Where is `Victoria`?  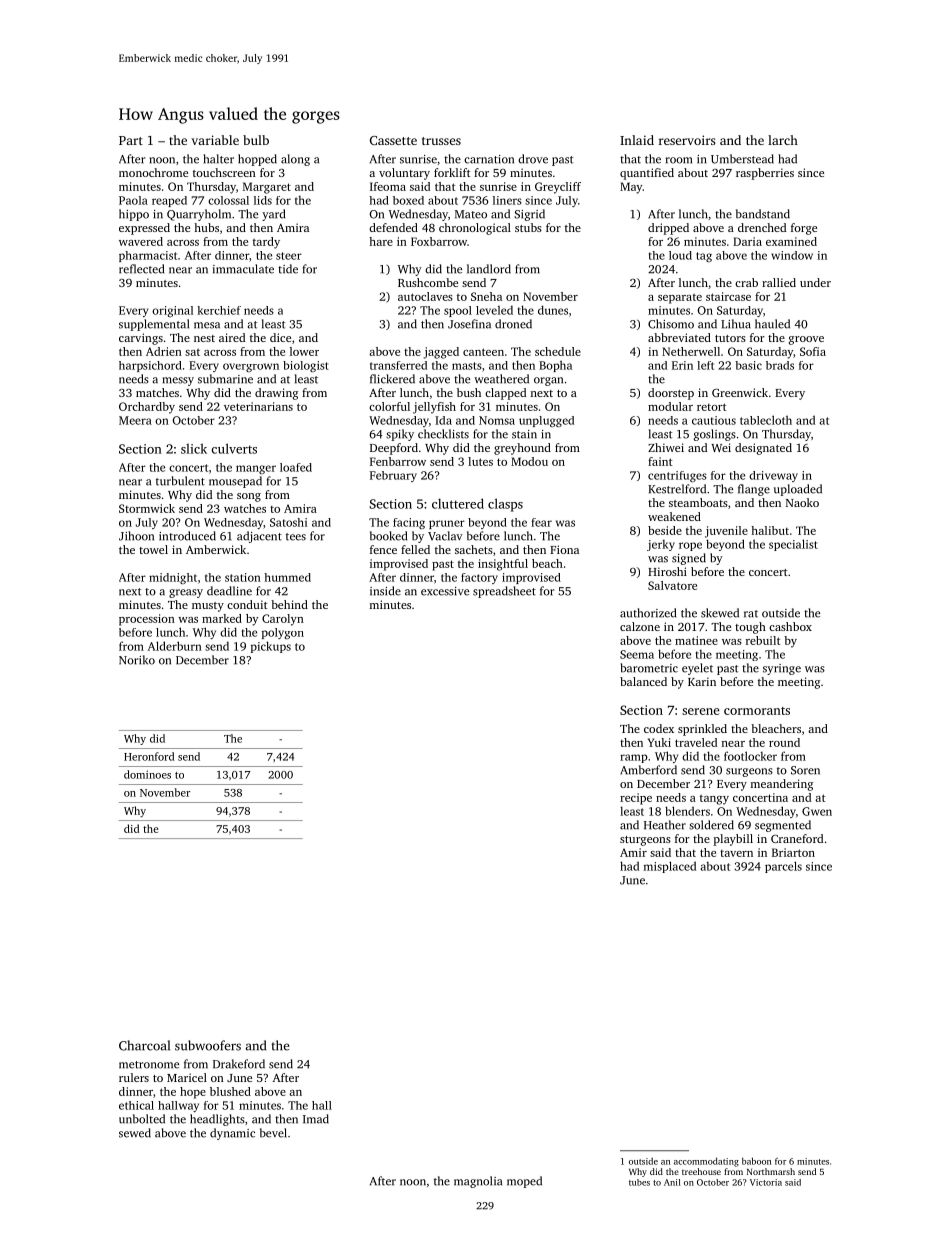 Victoria is located at coordinates (766, 1182).
